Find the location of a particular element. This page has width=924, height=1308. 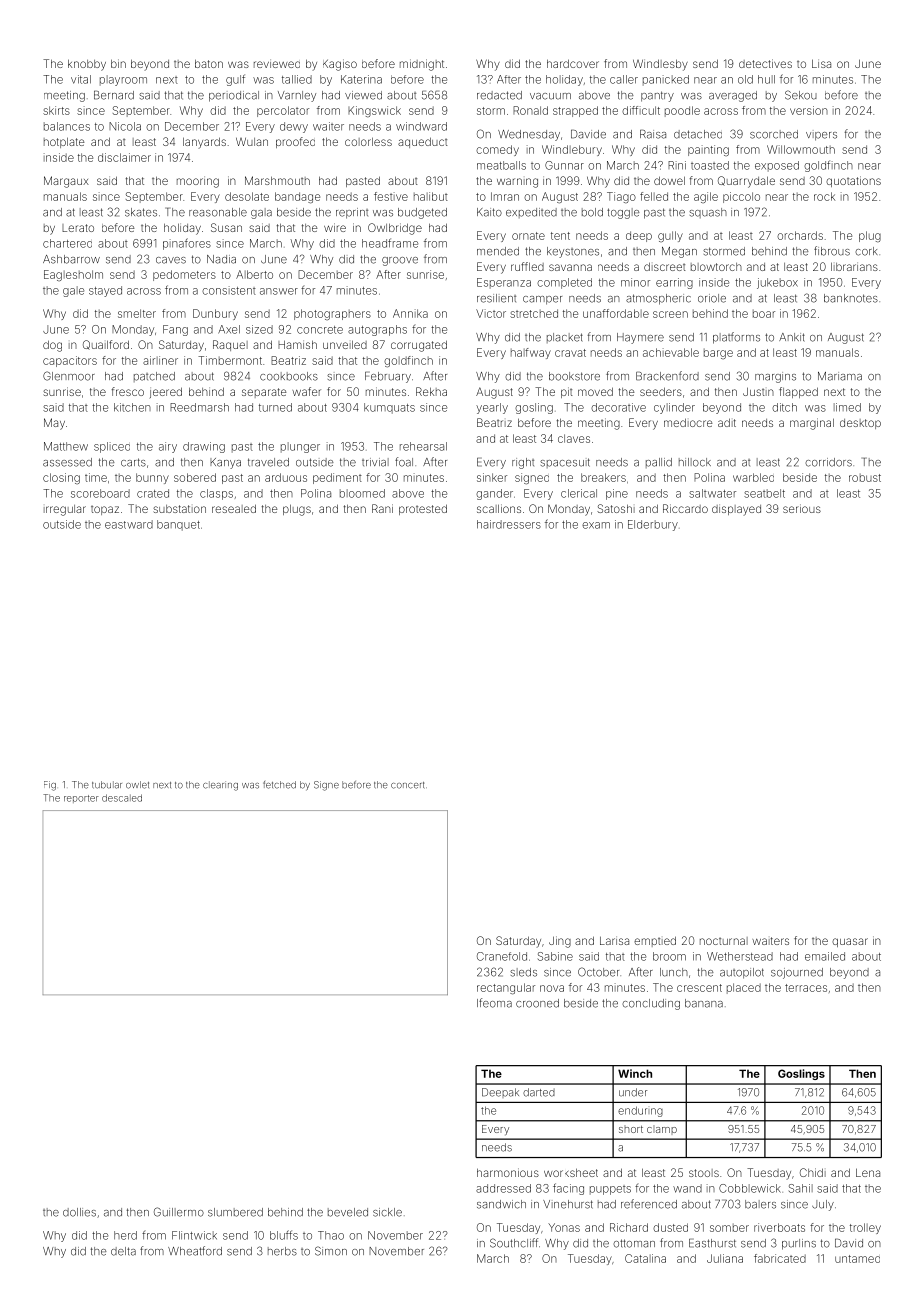

clerical is located at coordinates (579, 493).
